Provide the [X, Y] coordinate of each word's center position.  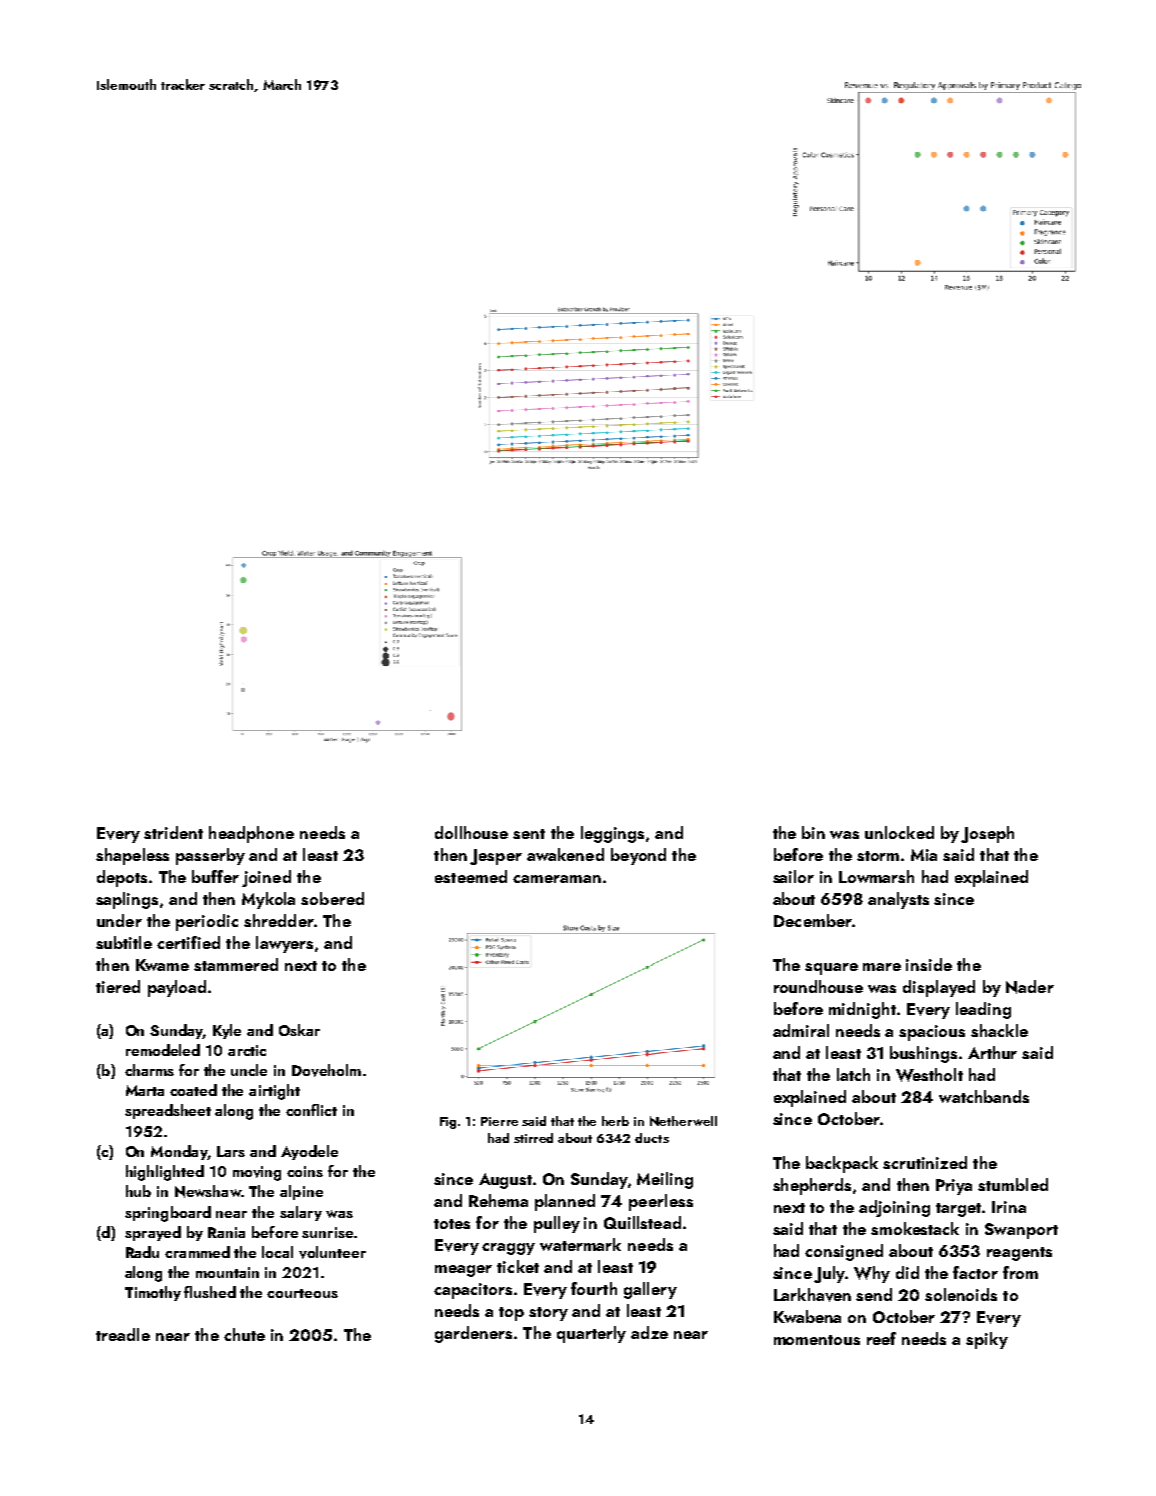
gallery [650, 1290]
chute [244, 1334]
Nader [1030, 987]
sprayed [153, 1233]
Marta [145, 1090]
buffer [215, 876]
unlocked [899, 832]
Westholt [929, 1075]
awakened [565, 854]
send [874, 1294]
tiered [118, 986]
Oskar [299, 1030]
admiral [801, 1030]
